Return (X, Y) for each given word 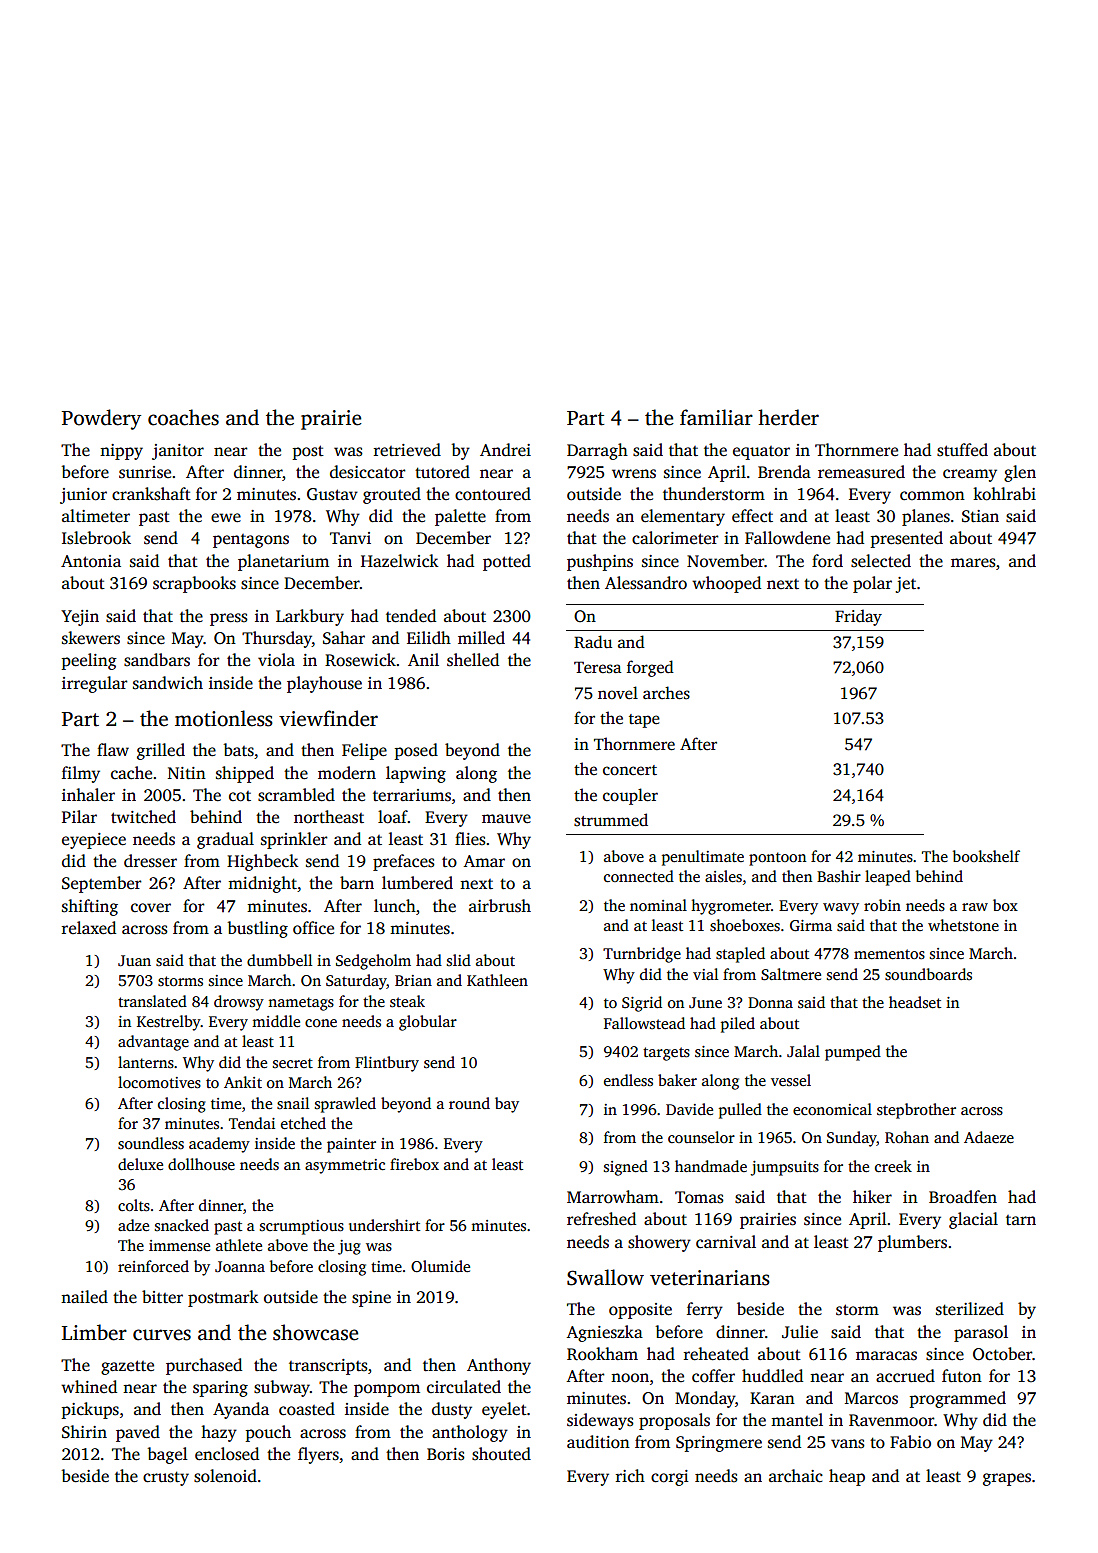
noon (630, 1378)
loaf (393, 817)
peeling (89, 661)
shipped (245, 774)
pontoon (777, 859)
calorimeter (675, 538)
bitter (162, 1297)
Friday (858, 617)
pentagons (251, 541)
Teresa (597, 667)
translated (152, 1001)
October (1003, 1354)
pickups (90, 1410)
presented (907, 539)
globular (428, 1023)
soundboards (928, 974)
